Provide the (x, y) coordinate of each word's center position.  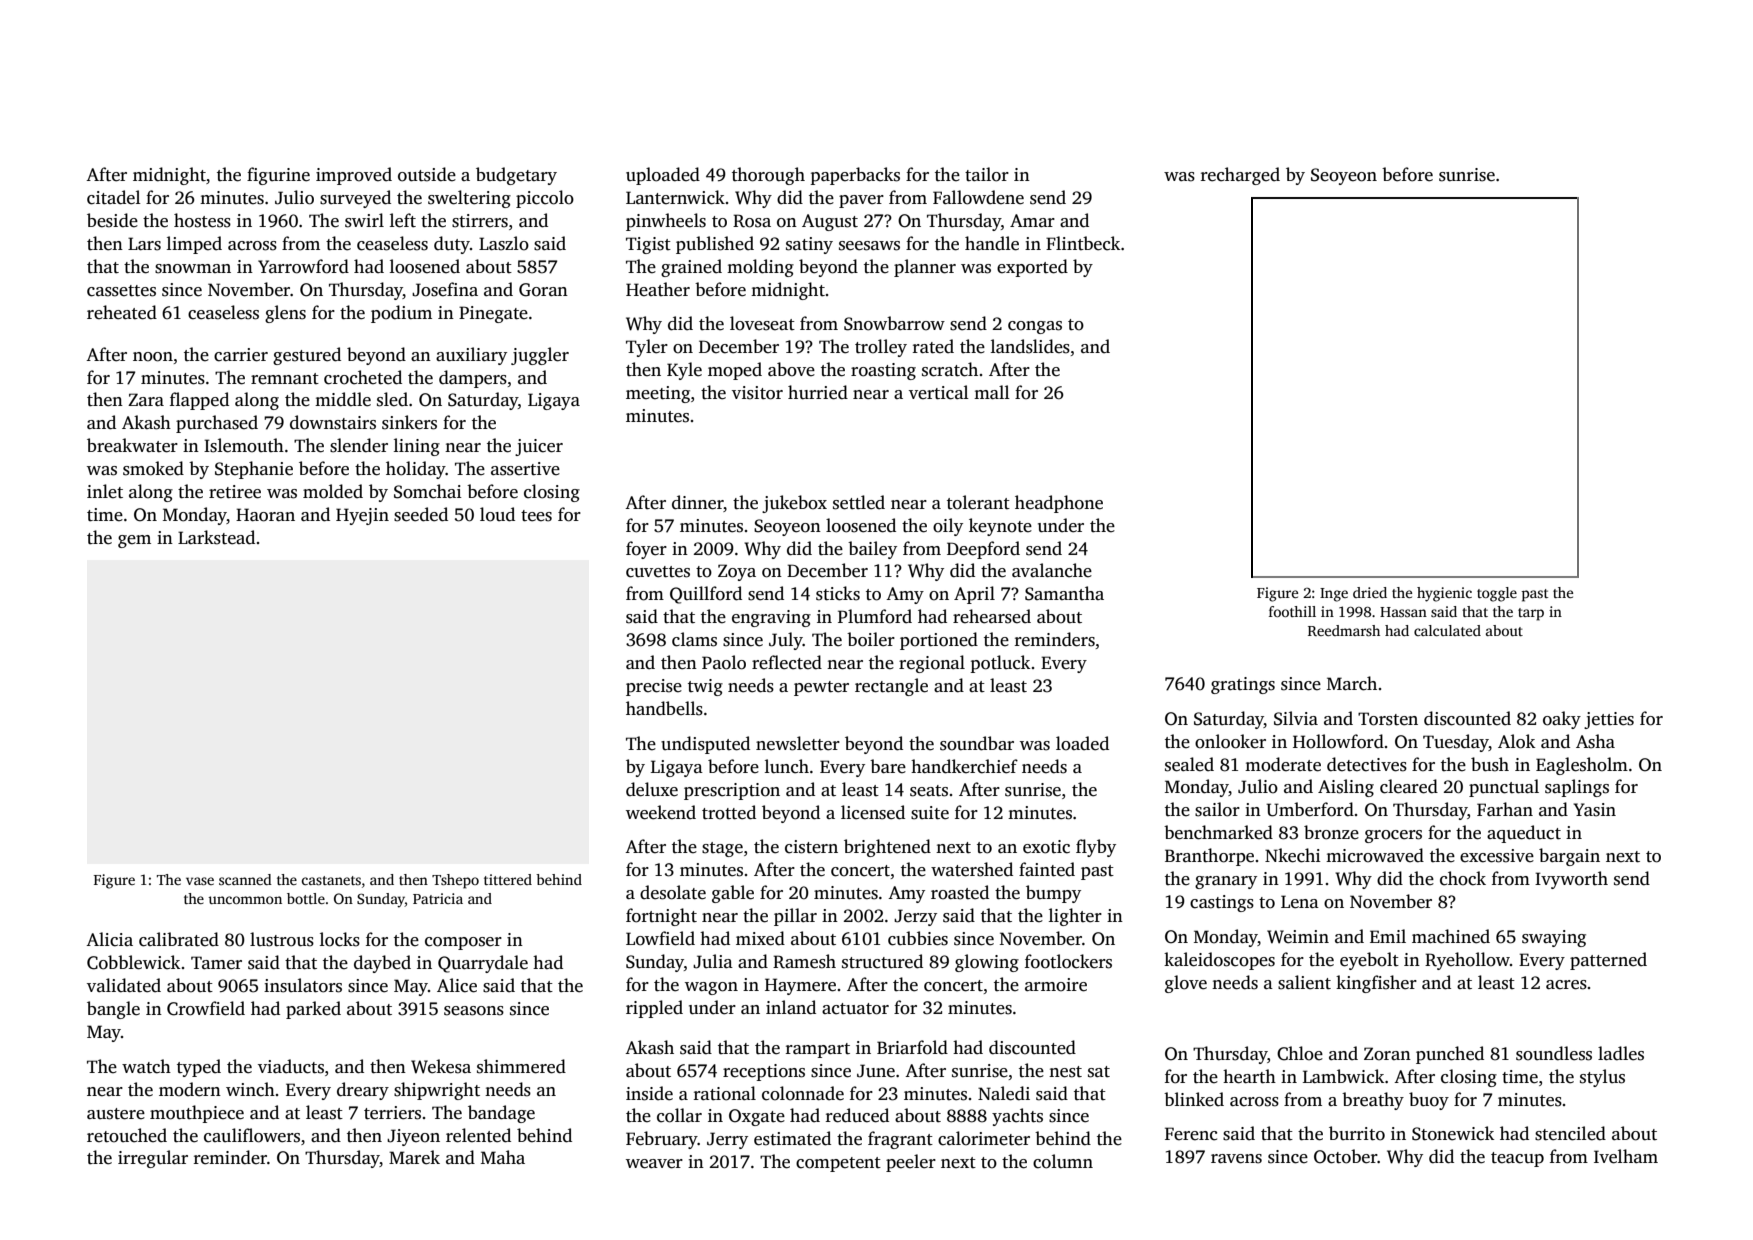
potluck (1000, 664)
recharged (1240, 176)
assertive (525, 469)
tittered (508, 879)
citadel (114, 197)
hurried (818, 392)
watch (146, 1066)
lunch (787, 766)
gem (134, 541)
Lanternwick (675, 197)
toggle (1497, 594)
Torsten (1388, 719)
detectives (1367, 764)
